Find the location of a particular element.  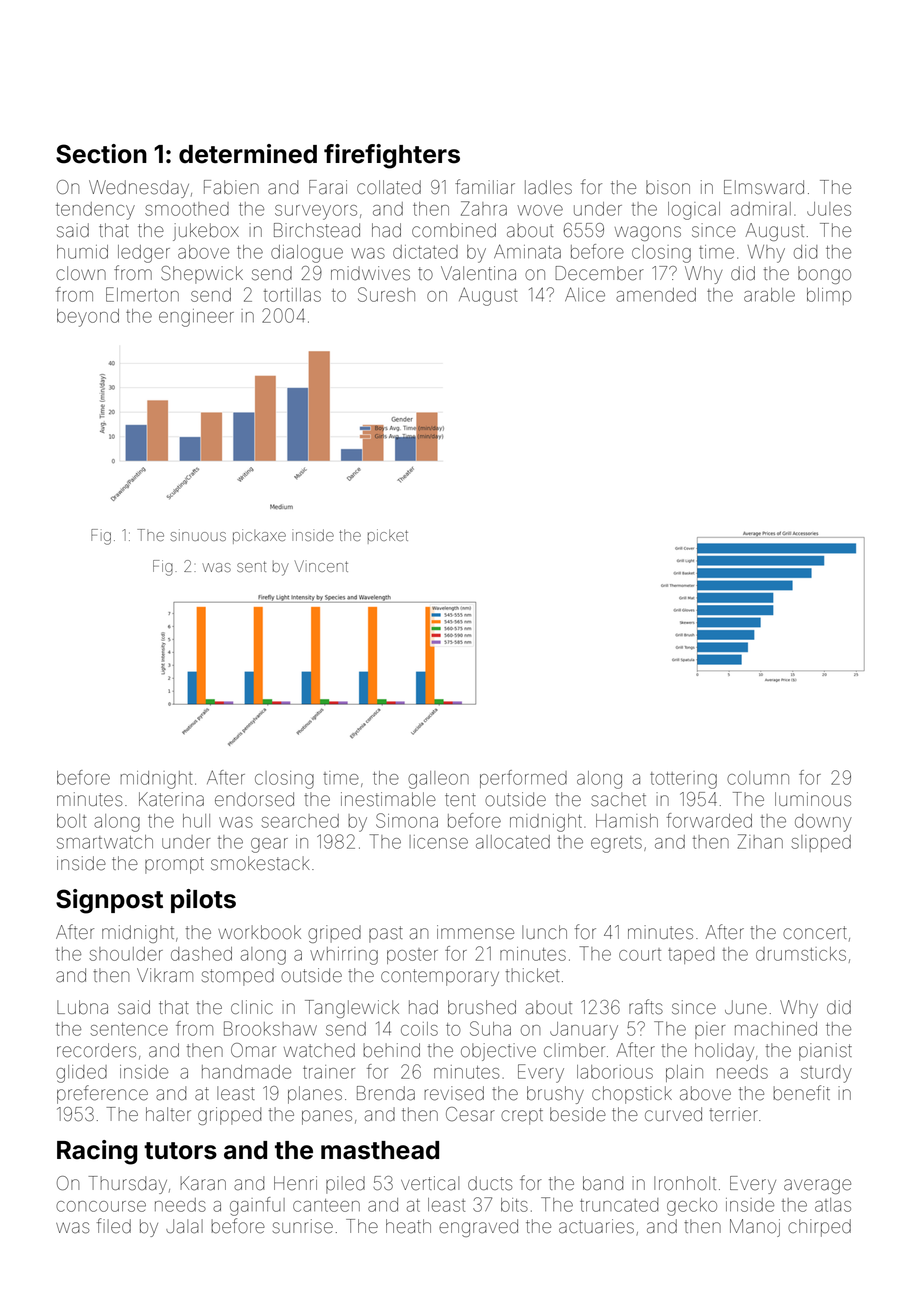

chirped is located at coordinates (819, 1228).
